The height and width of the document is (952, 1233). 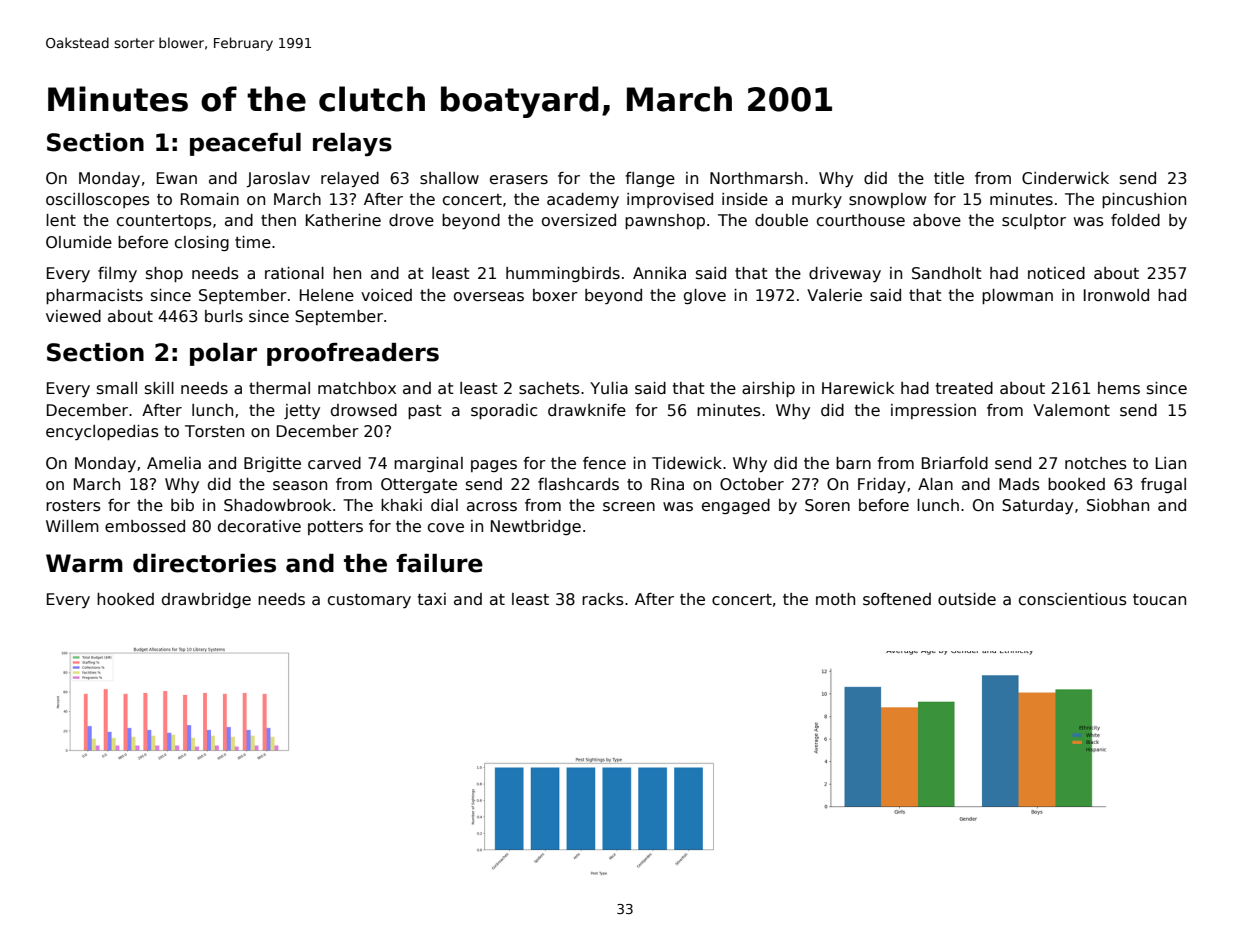 I want to click on rational, so click(x=294, y=273).
